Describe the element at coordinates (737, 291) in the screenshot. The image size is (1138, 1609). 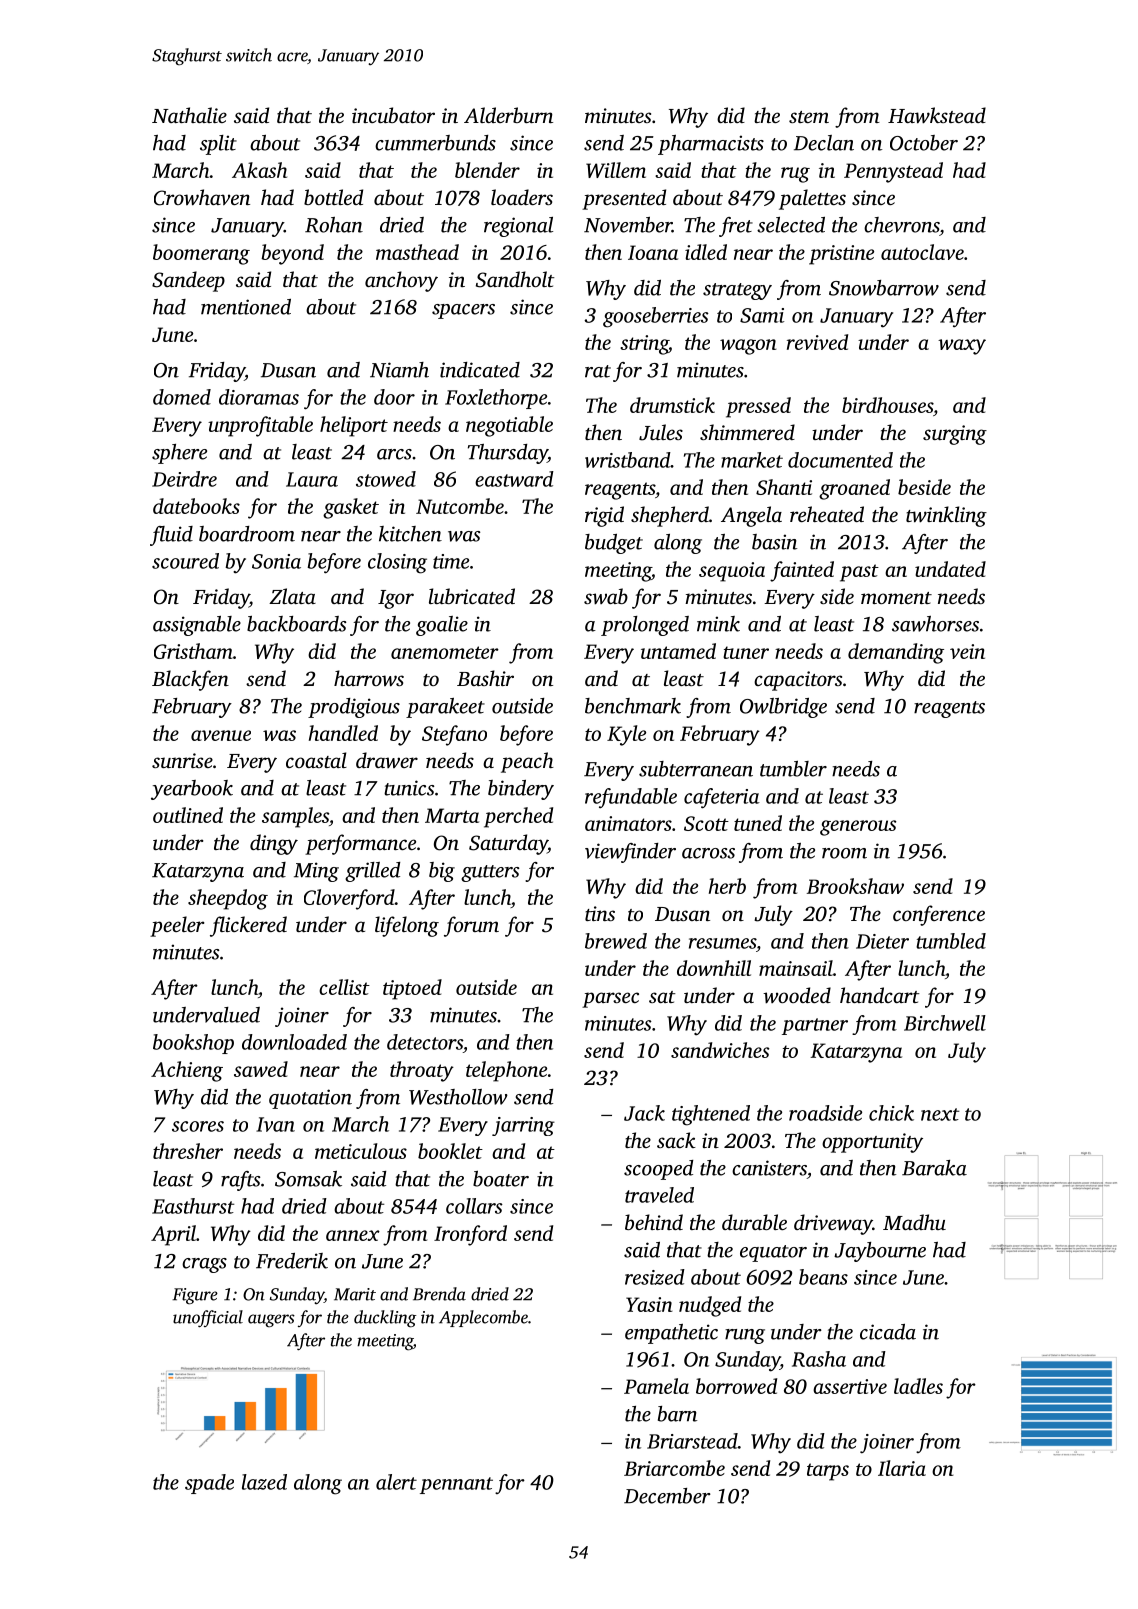
I see `strategy` at that location.
